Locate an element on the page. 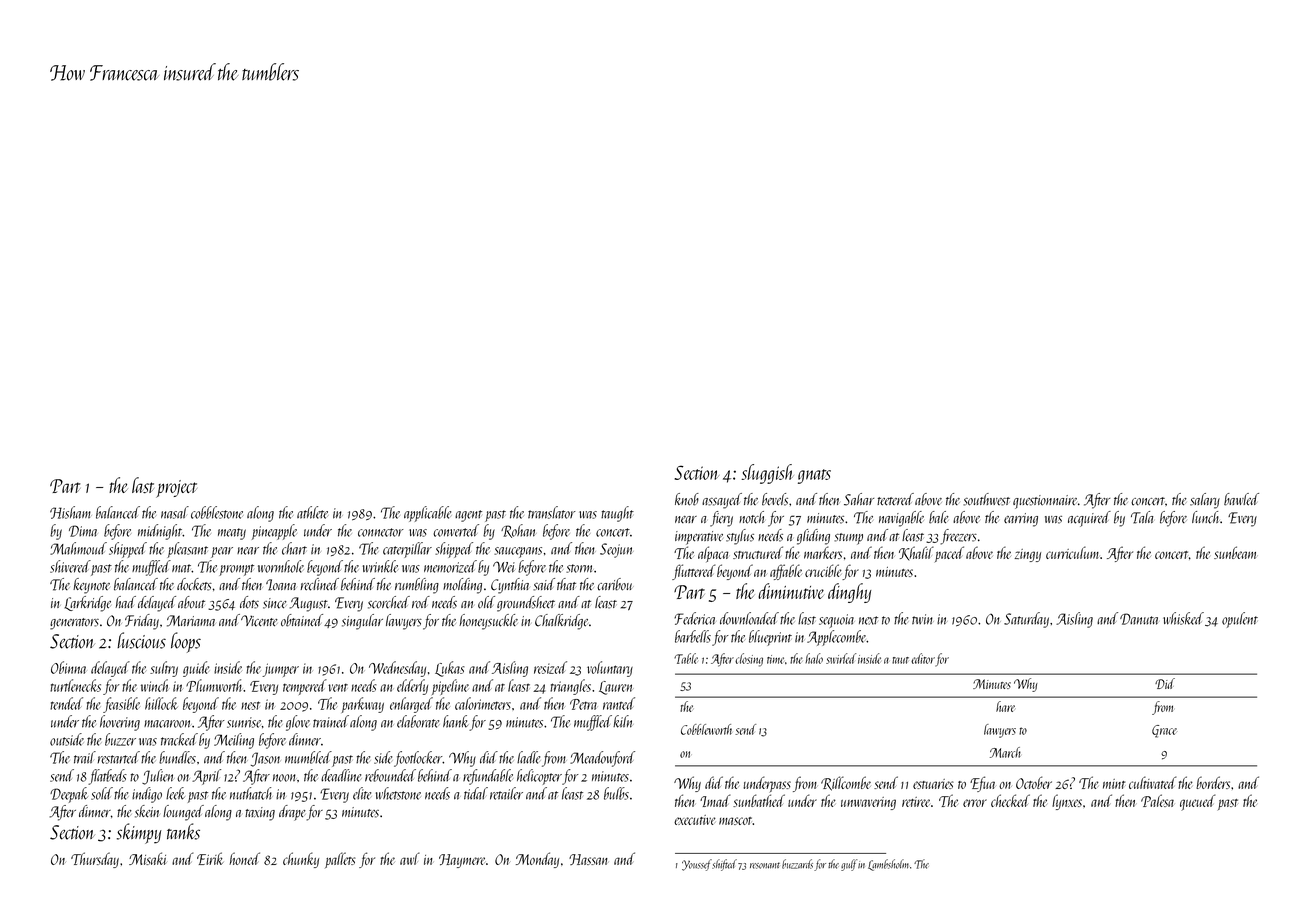 Image resolution: width=1308 pixels, height=924 pixels. athlete is located at coordinates (312, 512).
